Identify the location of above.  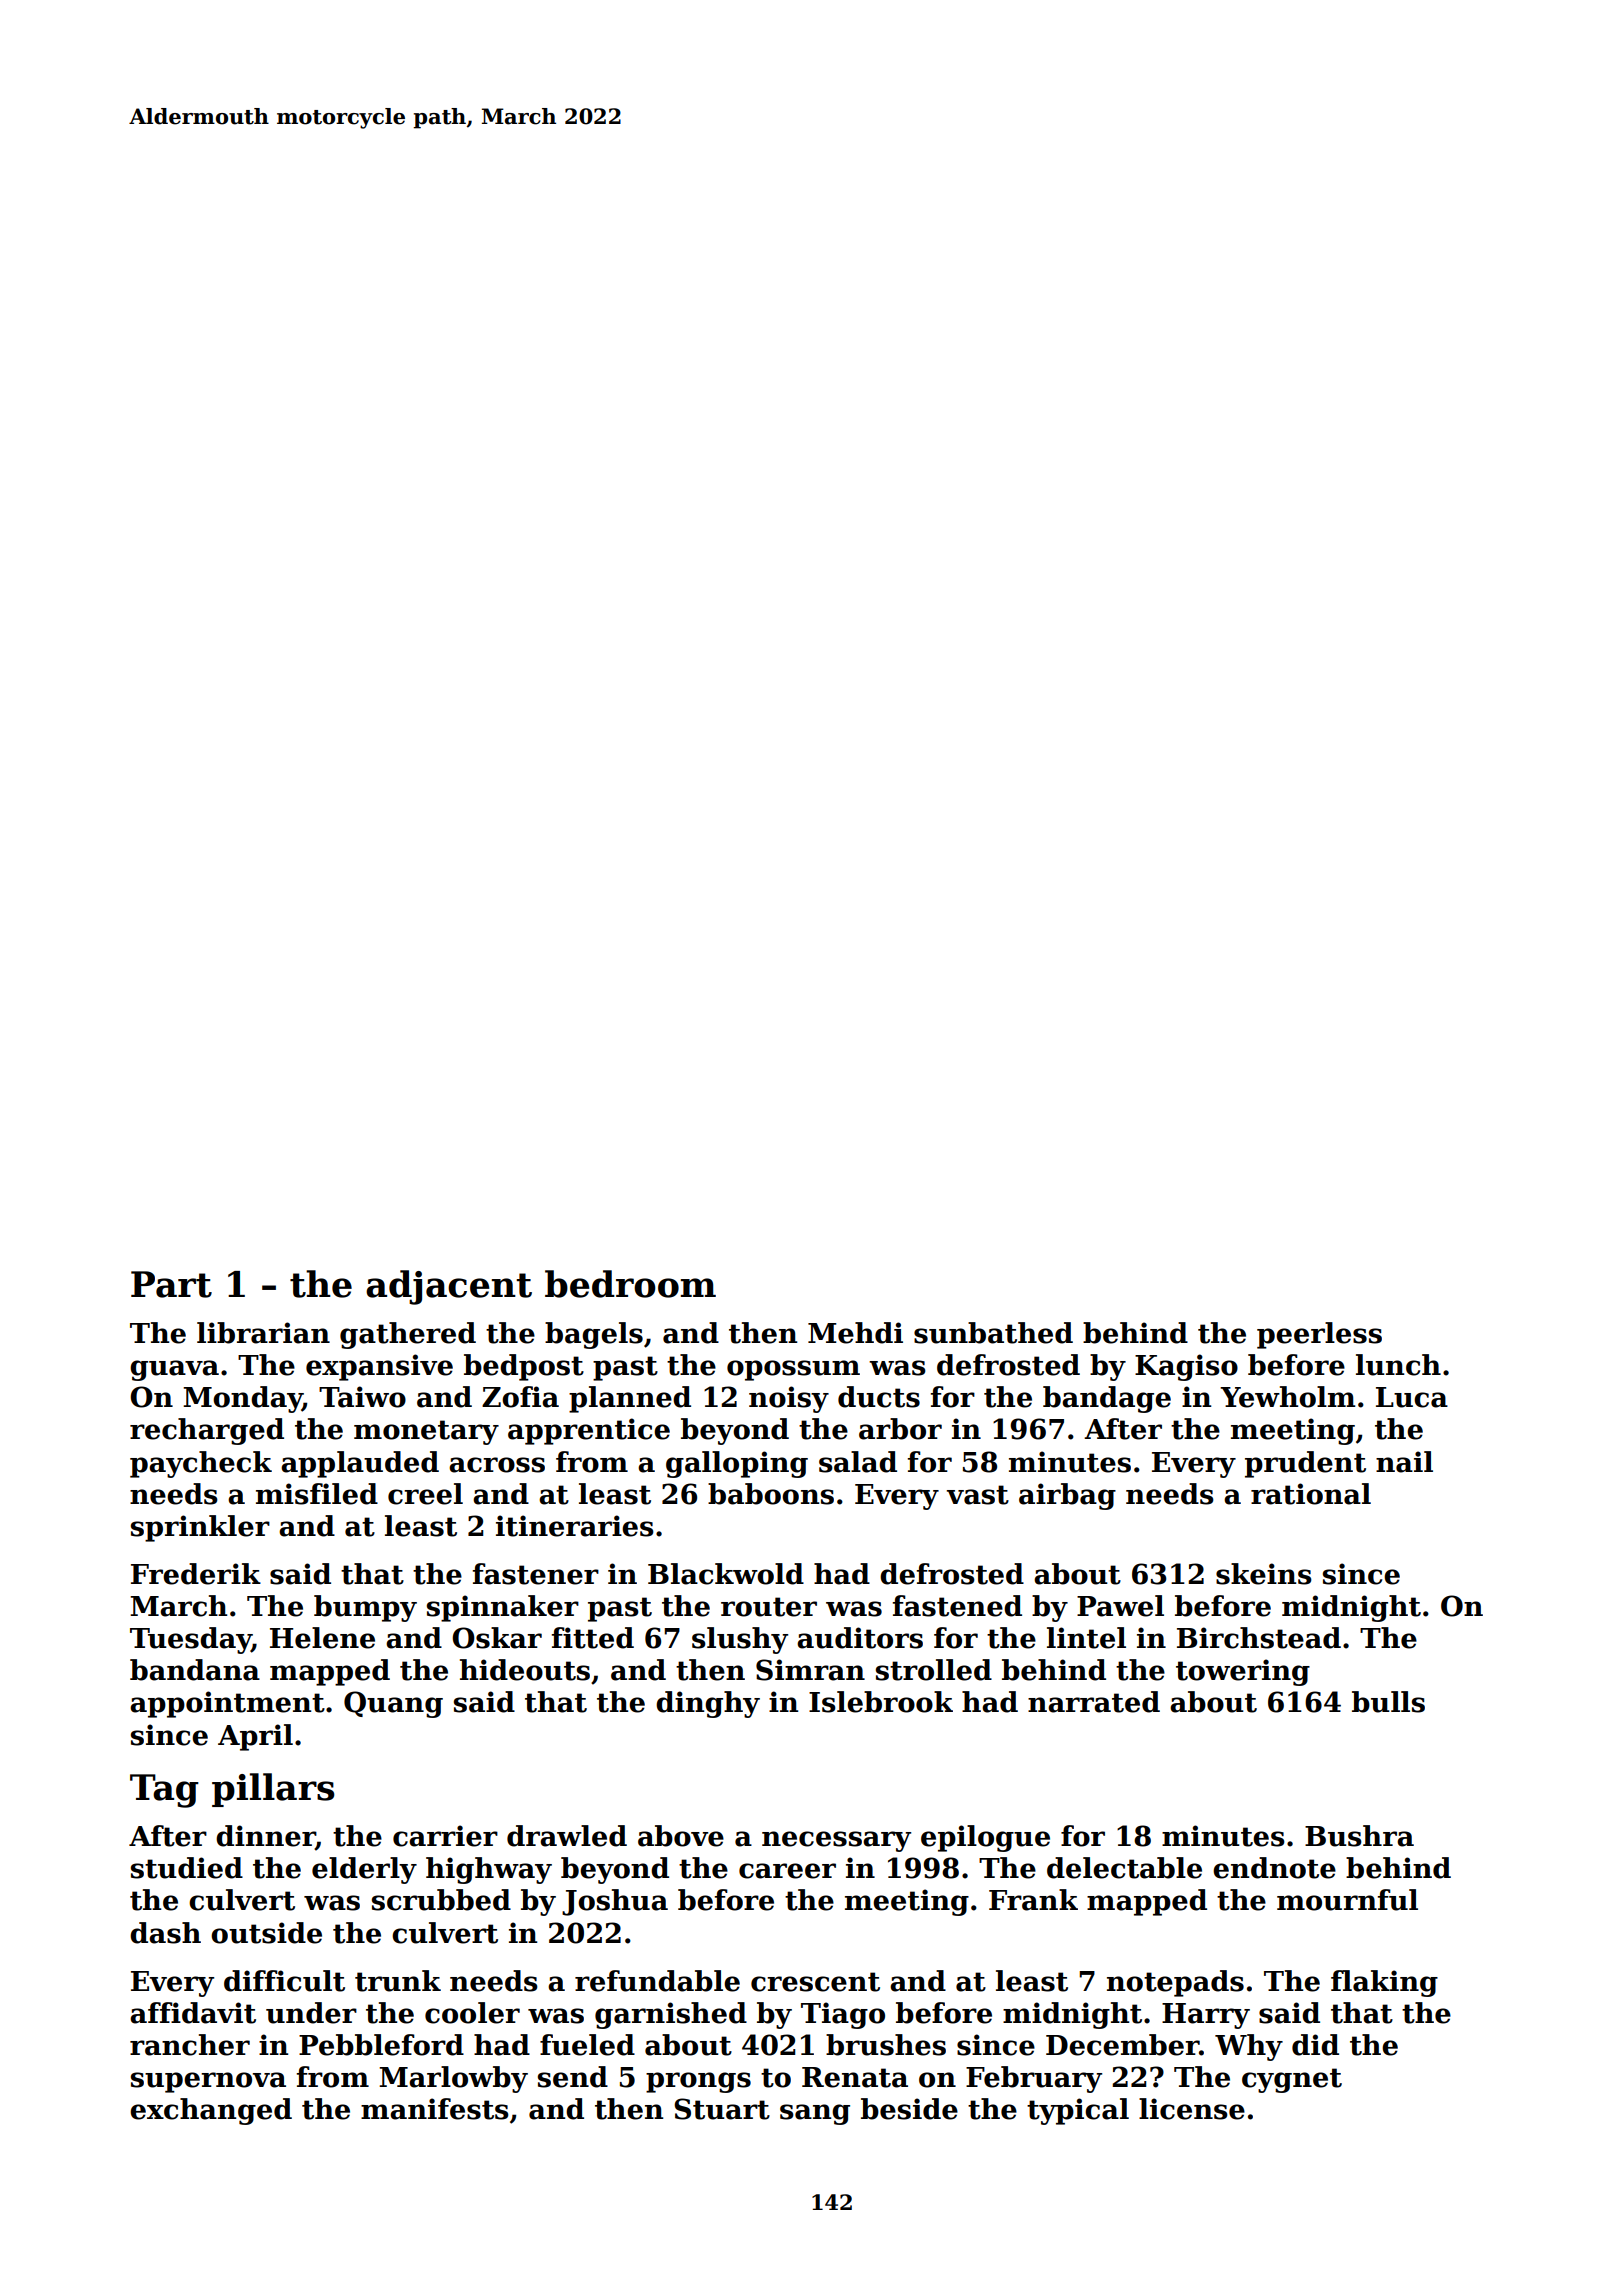
(681, 1836).
